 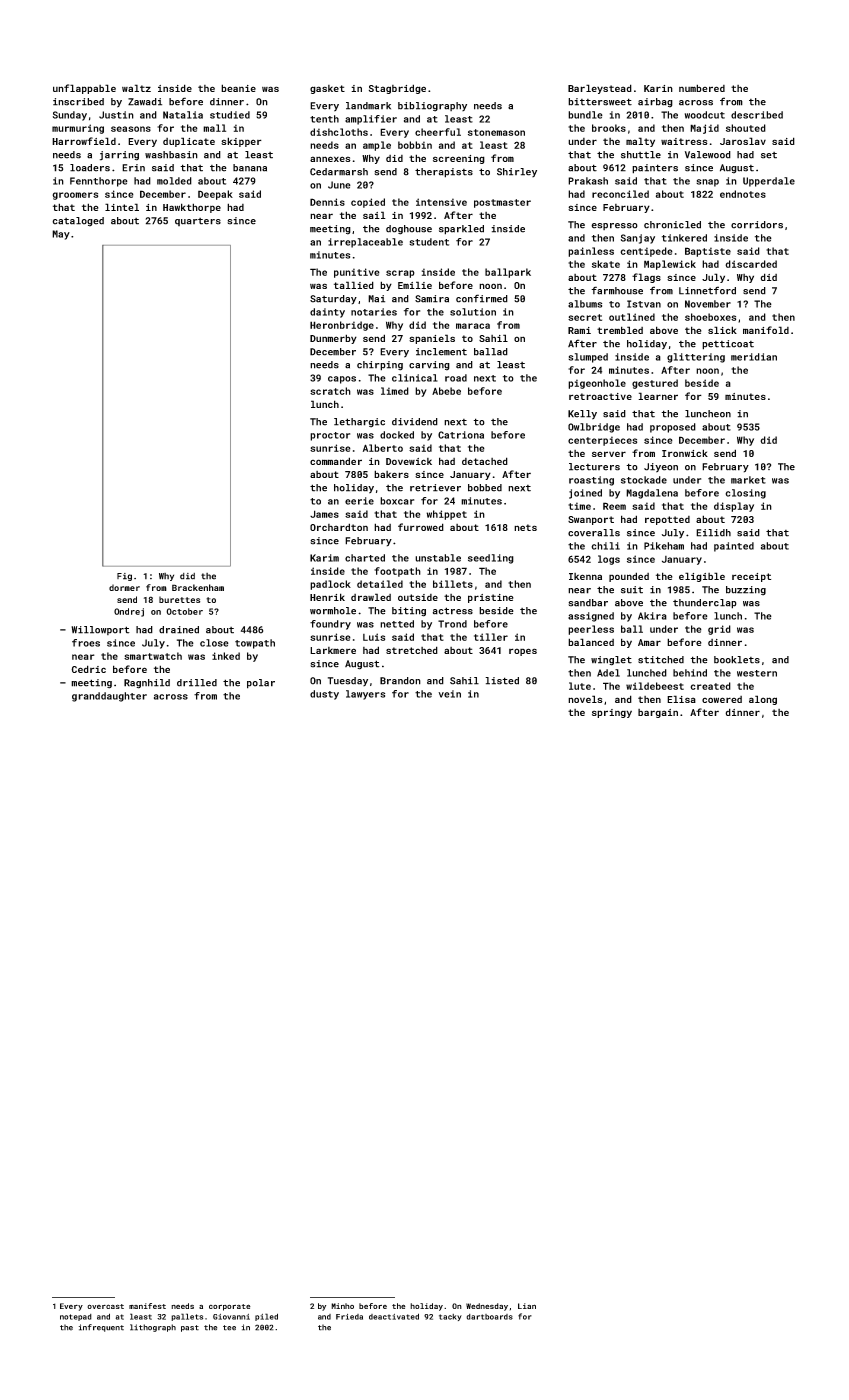 What do you see at coordinates (763, 700) in the screenshot?
I see `along` at bounding box center [763, 700].
